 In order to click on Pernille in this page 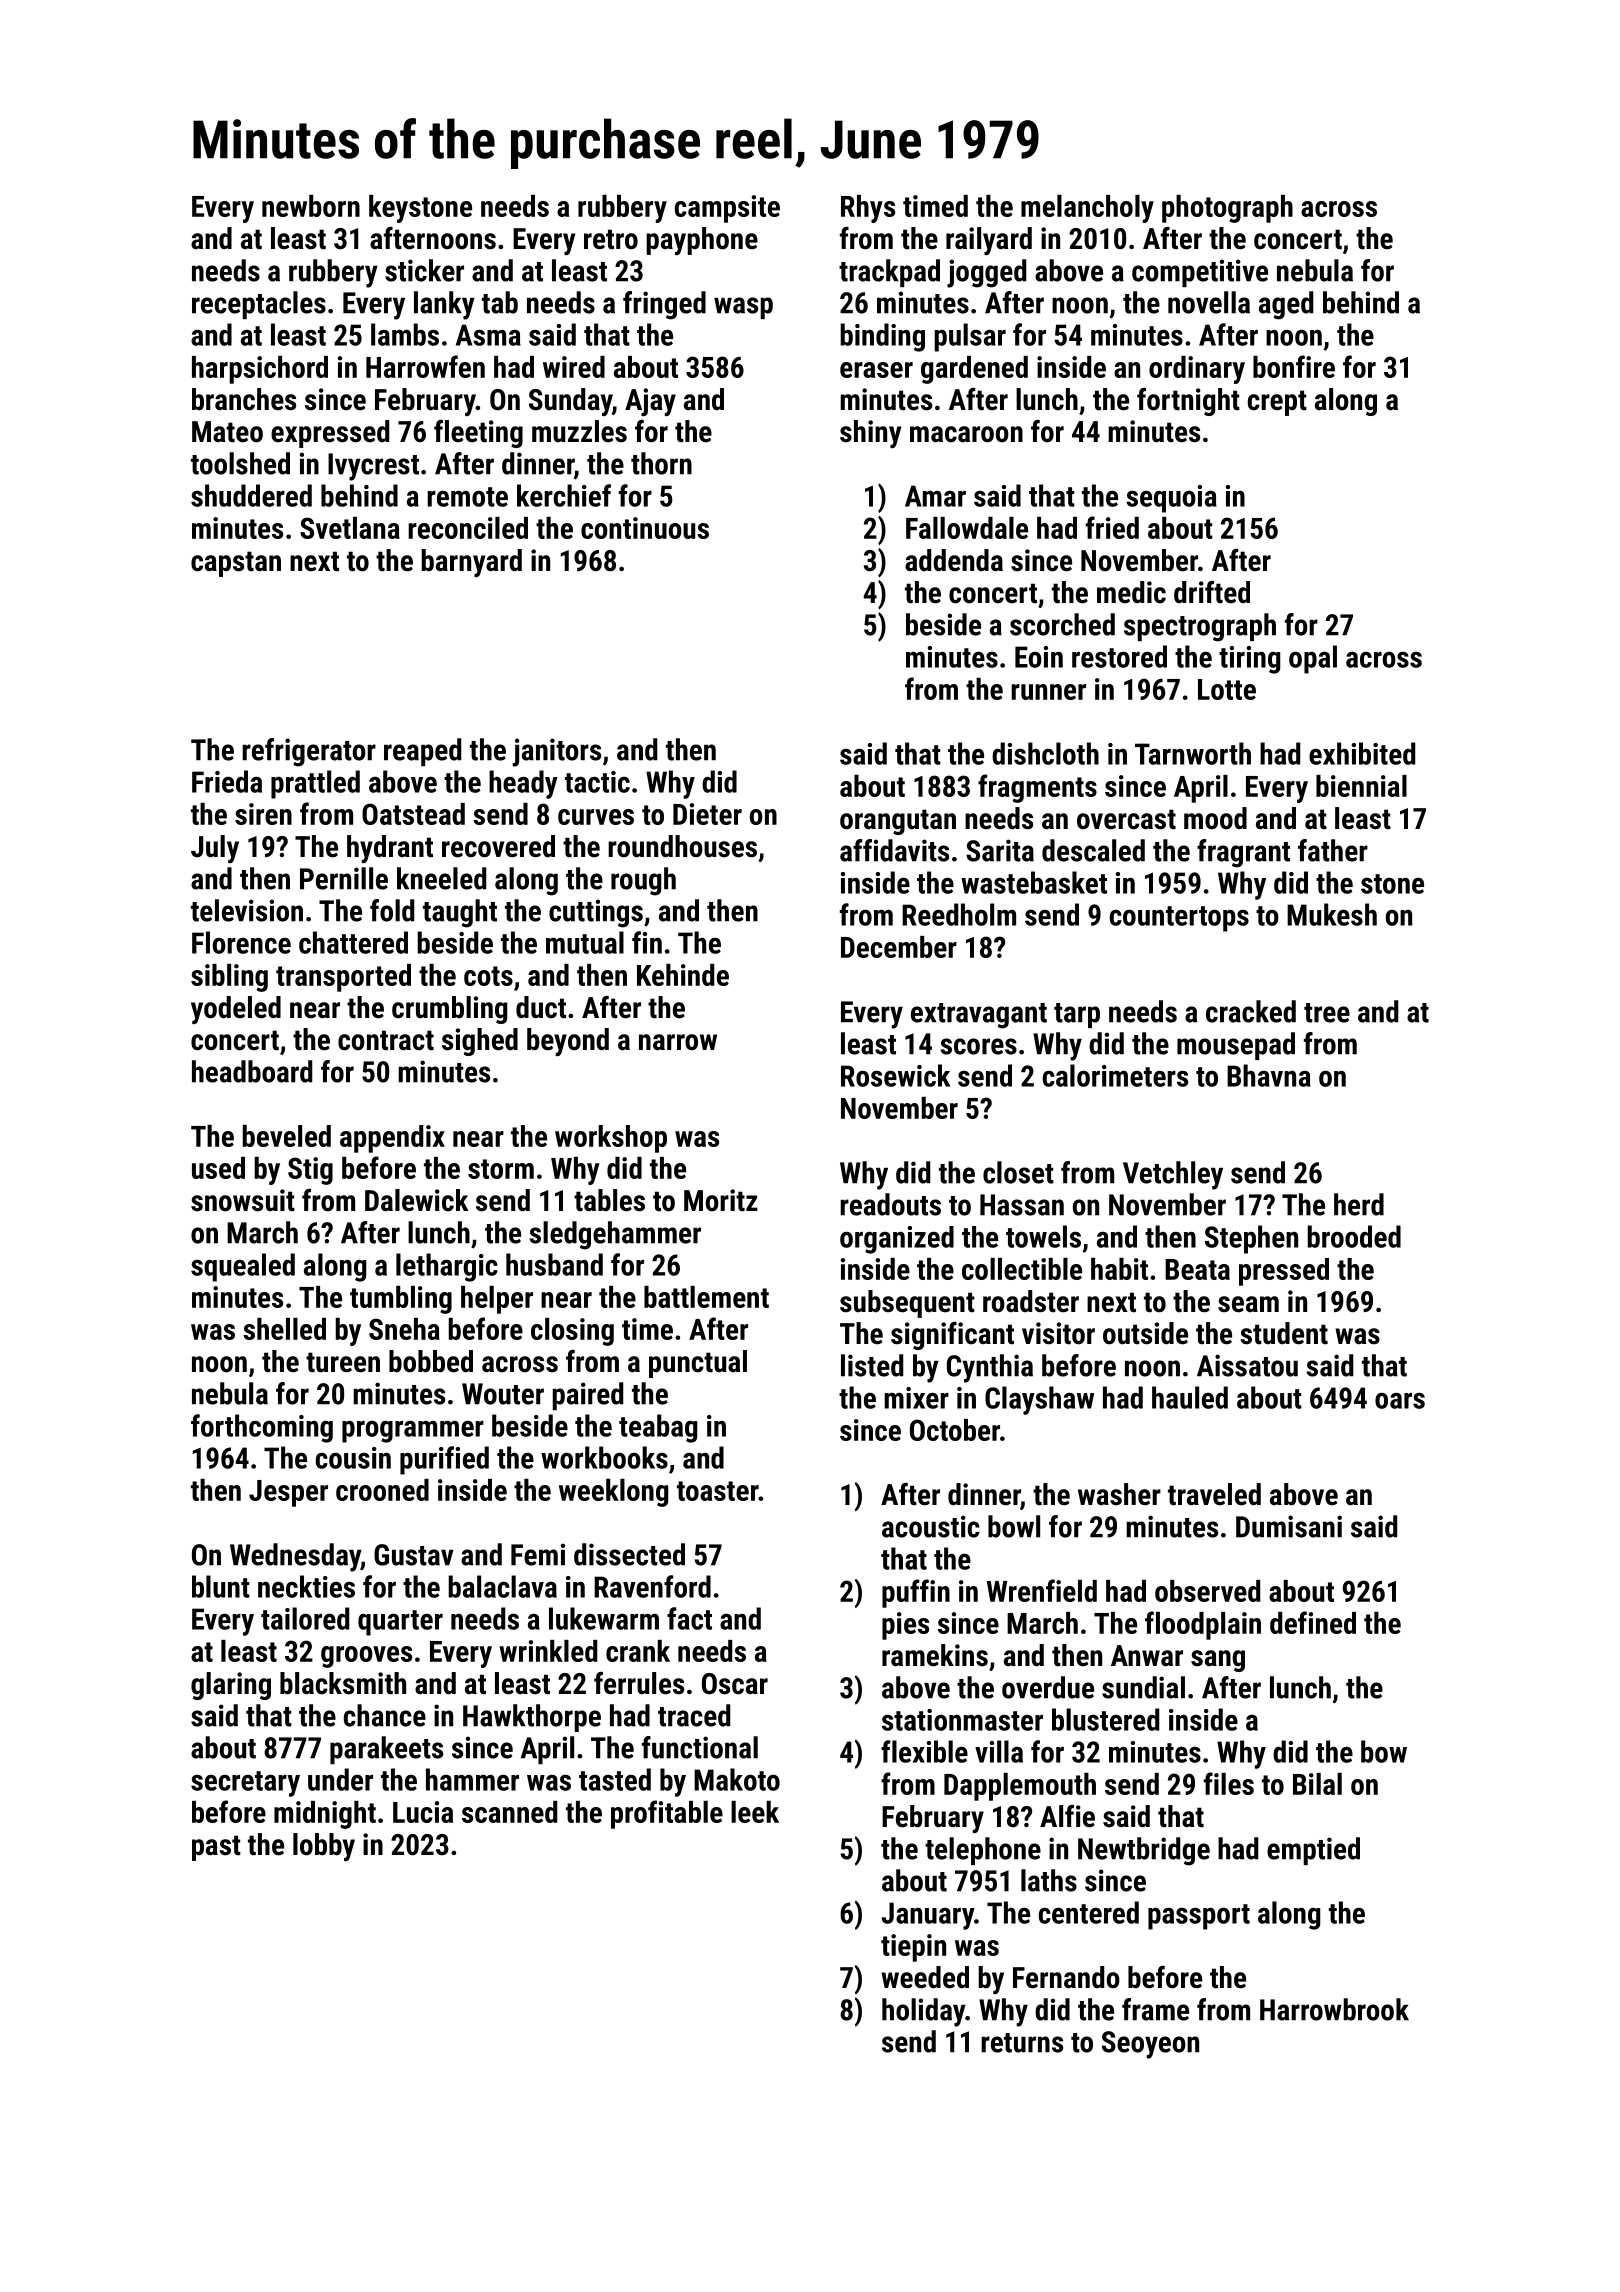, I will do `click(344, 878)`.
